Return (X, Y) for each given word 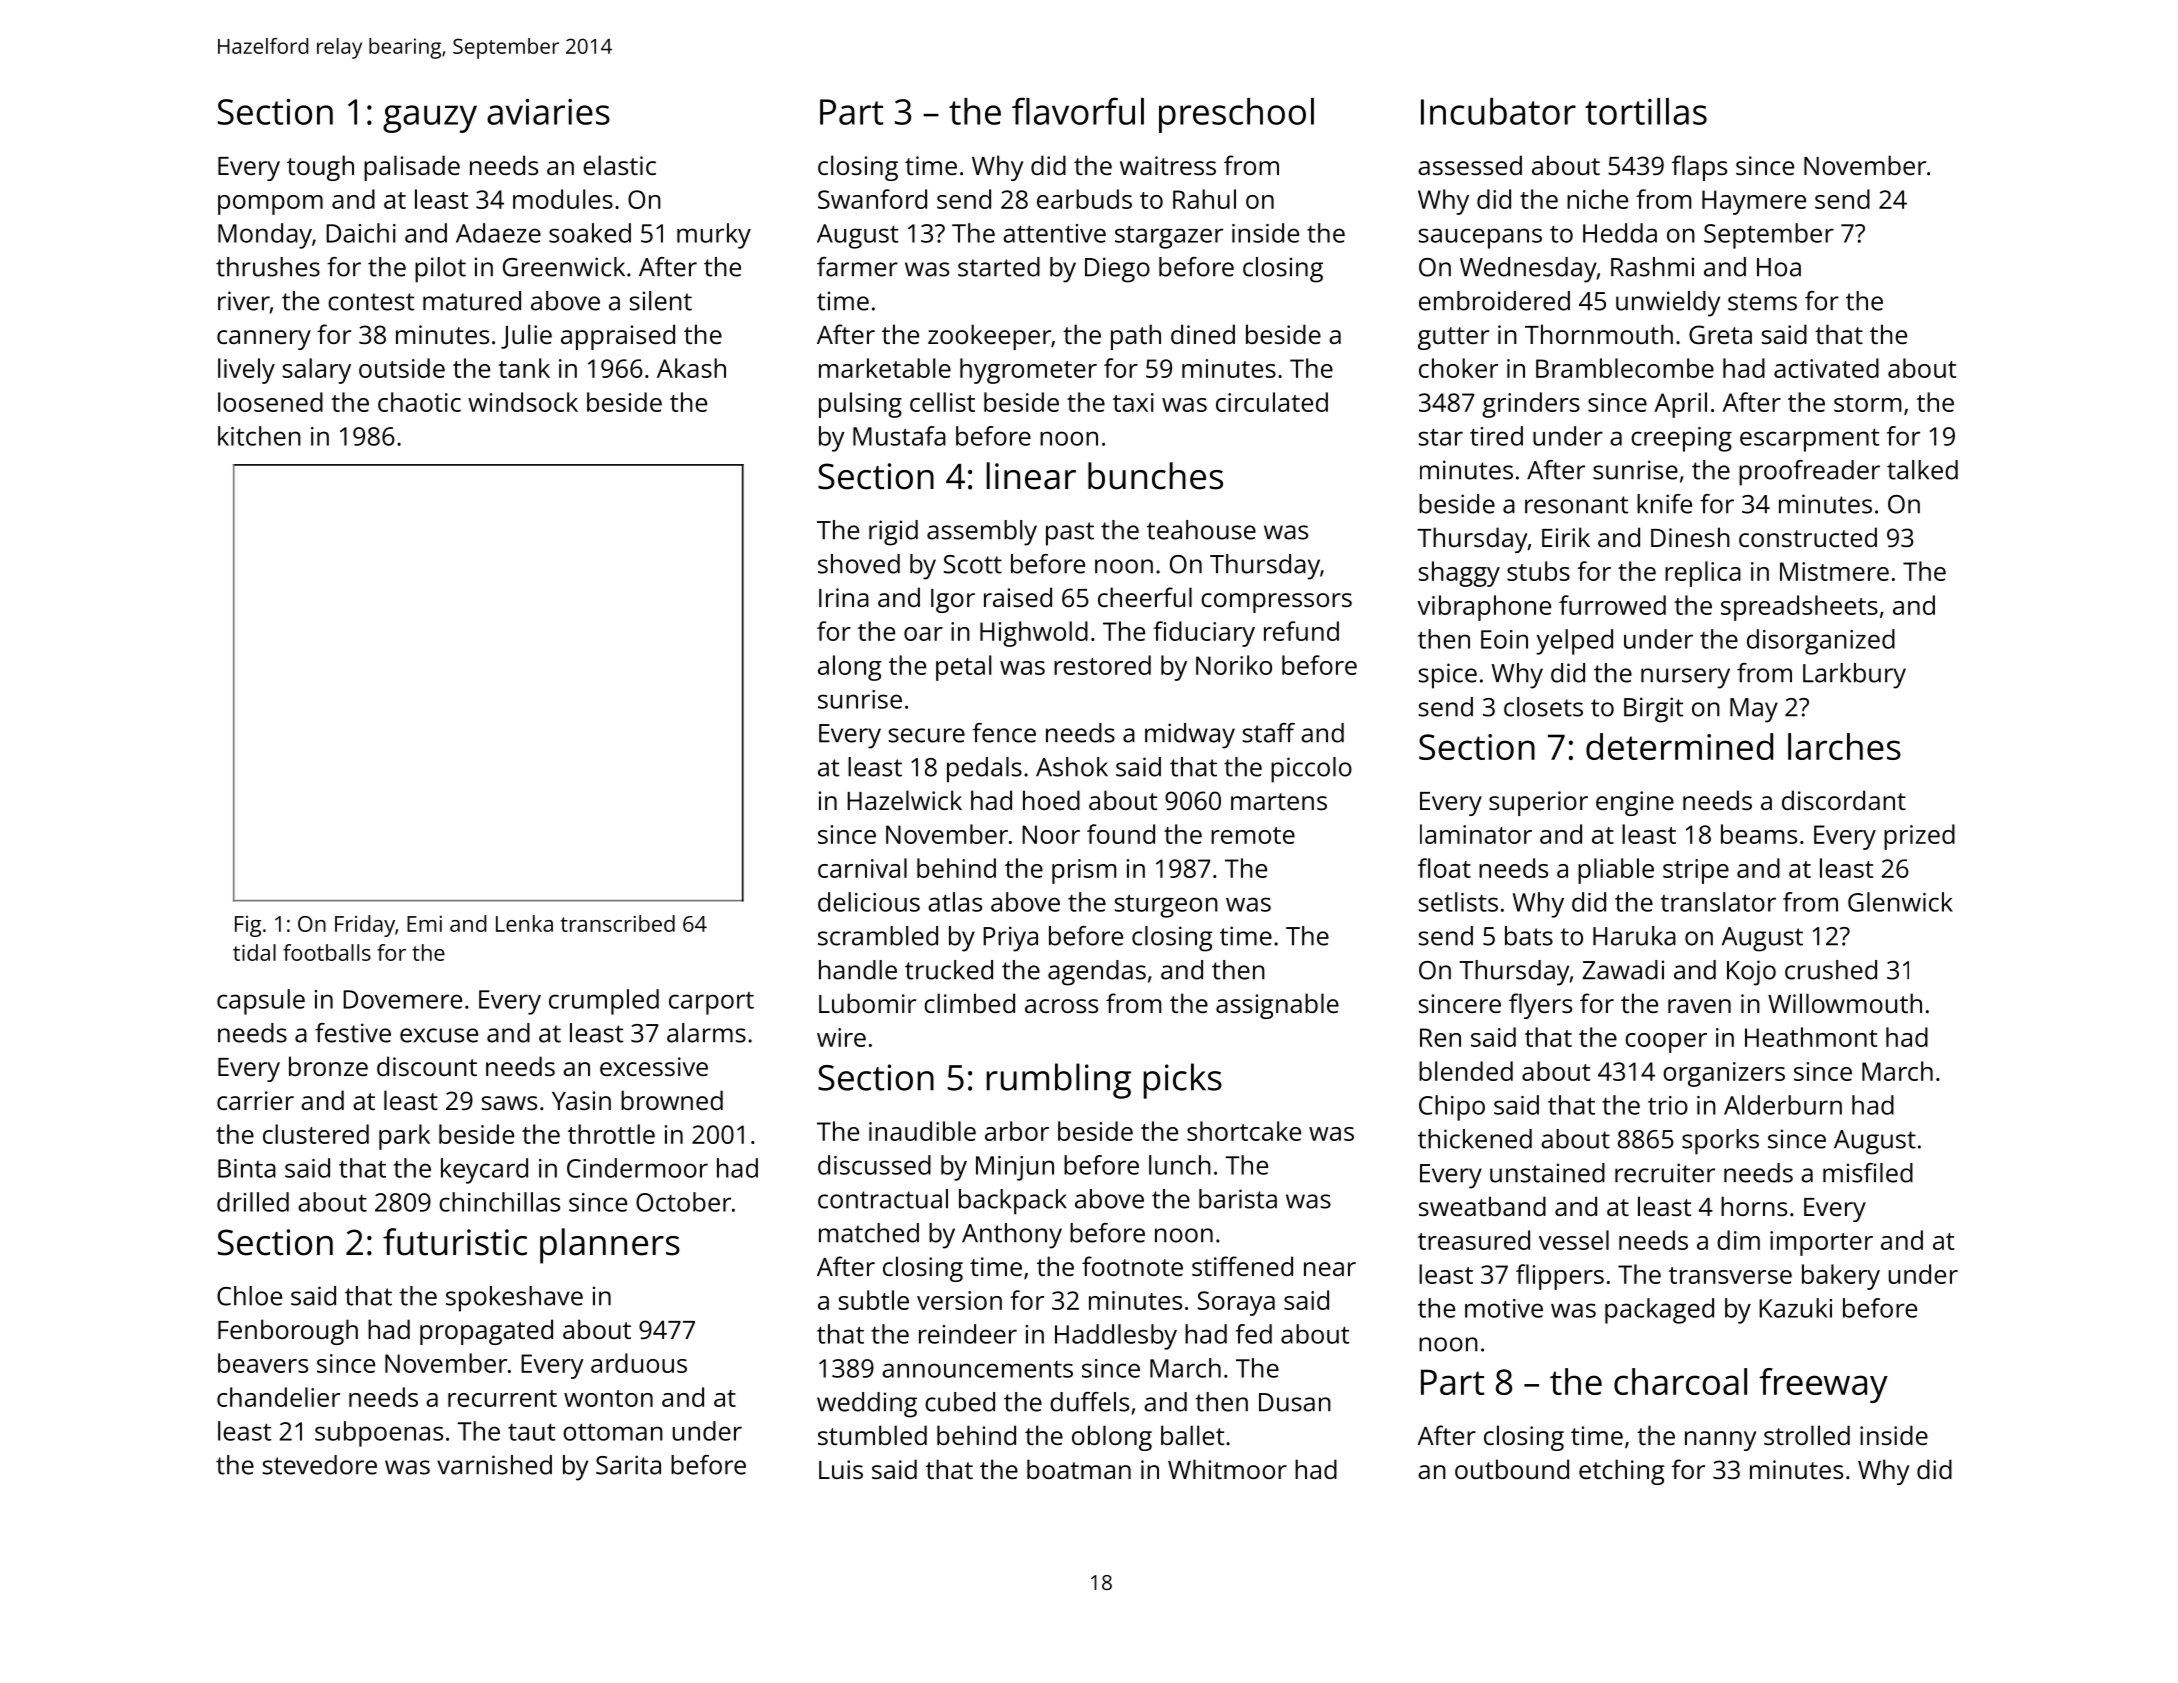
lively (246, 371)
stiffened (1242, 1266)
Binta (247, 1168)
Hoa (1779, 267)
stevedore (320, 1465)
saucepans (1480, 238)
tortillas (1646, 111)
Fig (248, 926)
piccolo (1311, 770)
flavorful (1078, 111)
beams (1759, 834)
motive (1504, 1308)
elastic (619, 165)
